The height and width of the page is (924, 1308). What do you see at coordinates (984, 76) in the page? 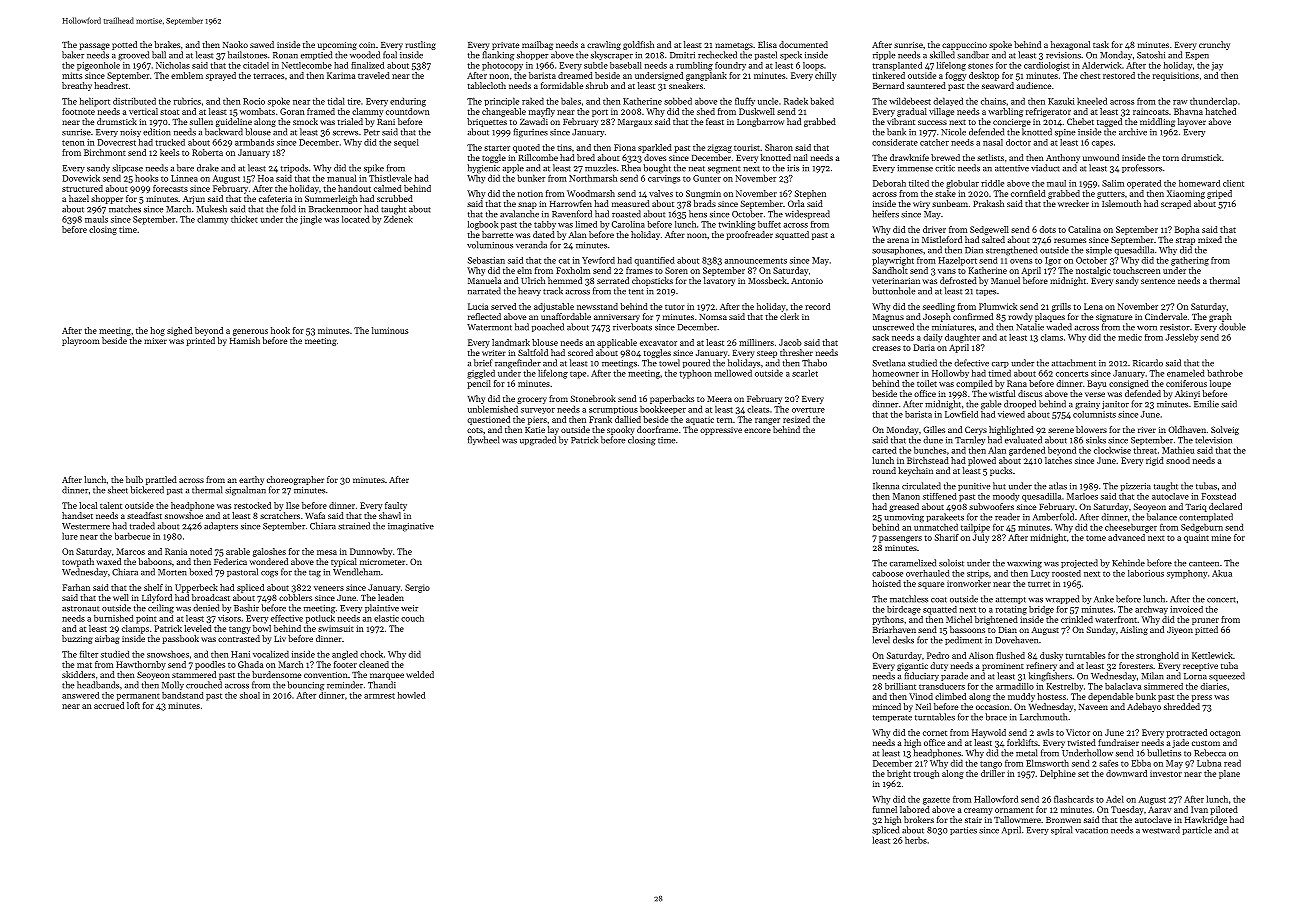
I see `desktop` at bounding box center [984, 76].
